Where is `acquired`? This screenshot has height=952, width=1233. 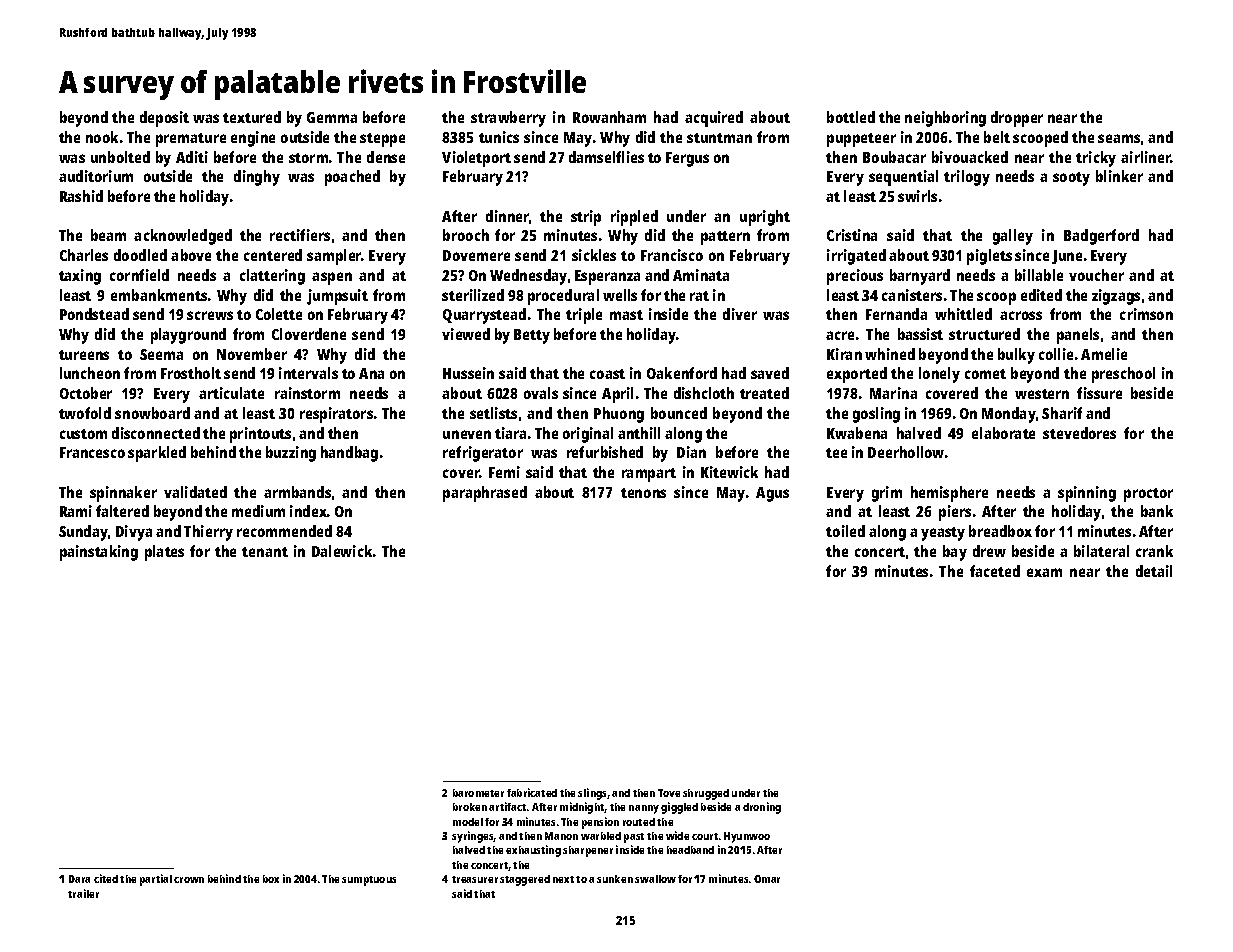 acquired is located at coordinates (714, 119).
